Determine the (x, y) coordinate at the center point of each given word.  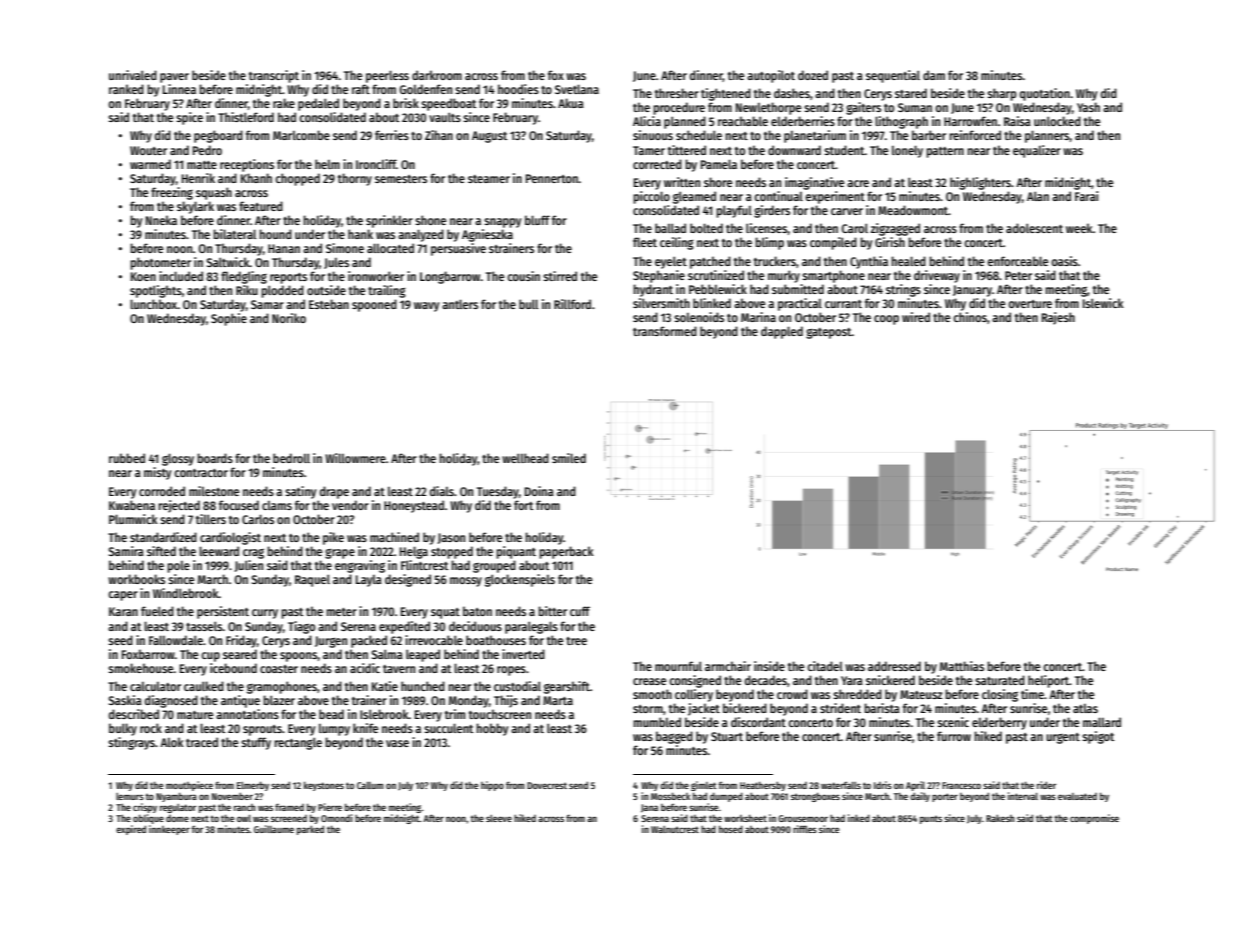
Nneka (161, 220)
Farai (1086, 196)
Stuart (727, 736)
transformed (665, 331)
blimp (769, 243)
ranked (126, 89)
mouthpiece (189, 786)
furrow (954, 736)
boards (215, 458)
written (682, 182)
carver (847, 211)
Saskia (125, 700)
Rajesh (1058, 318)
